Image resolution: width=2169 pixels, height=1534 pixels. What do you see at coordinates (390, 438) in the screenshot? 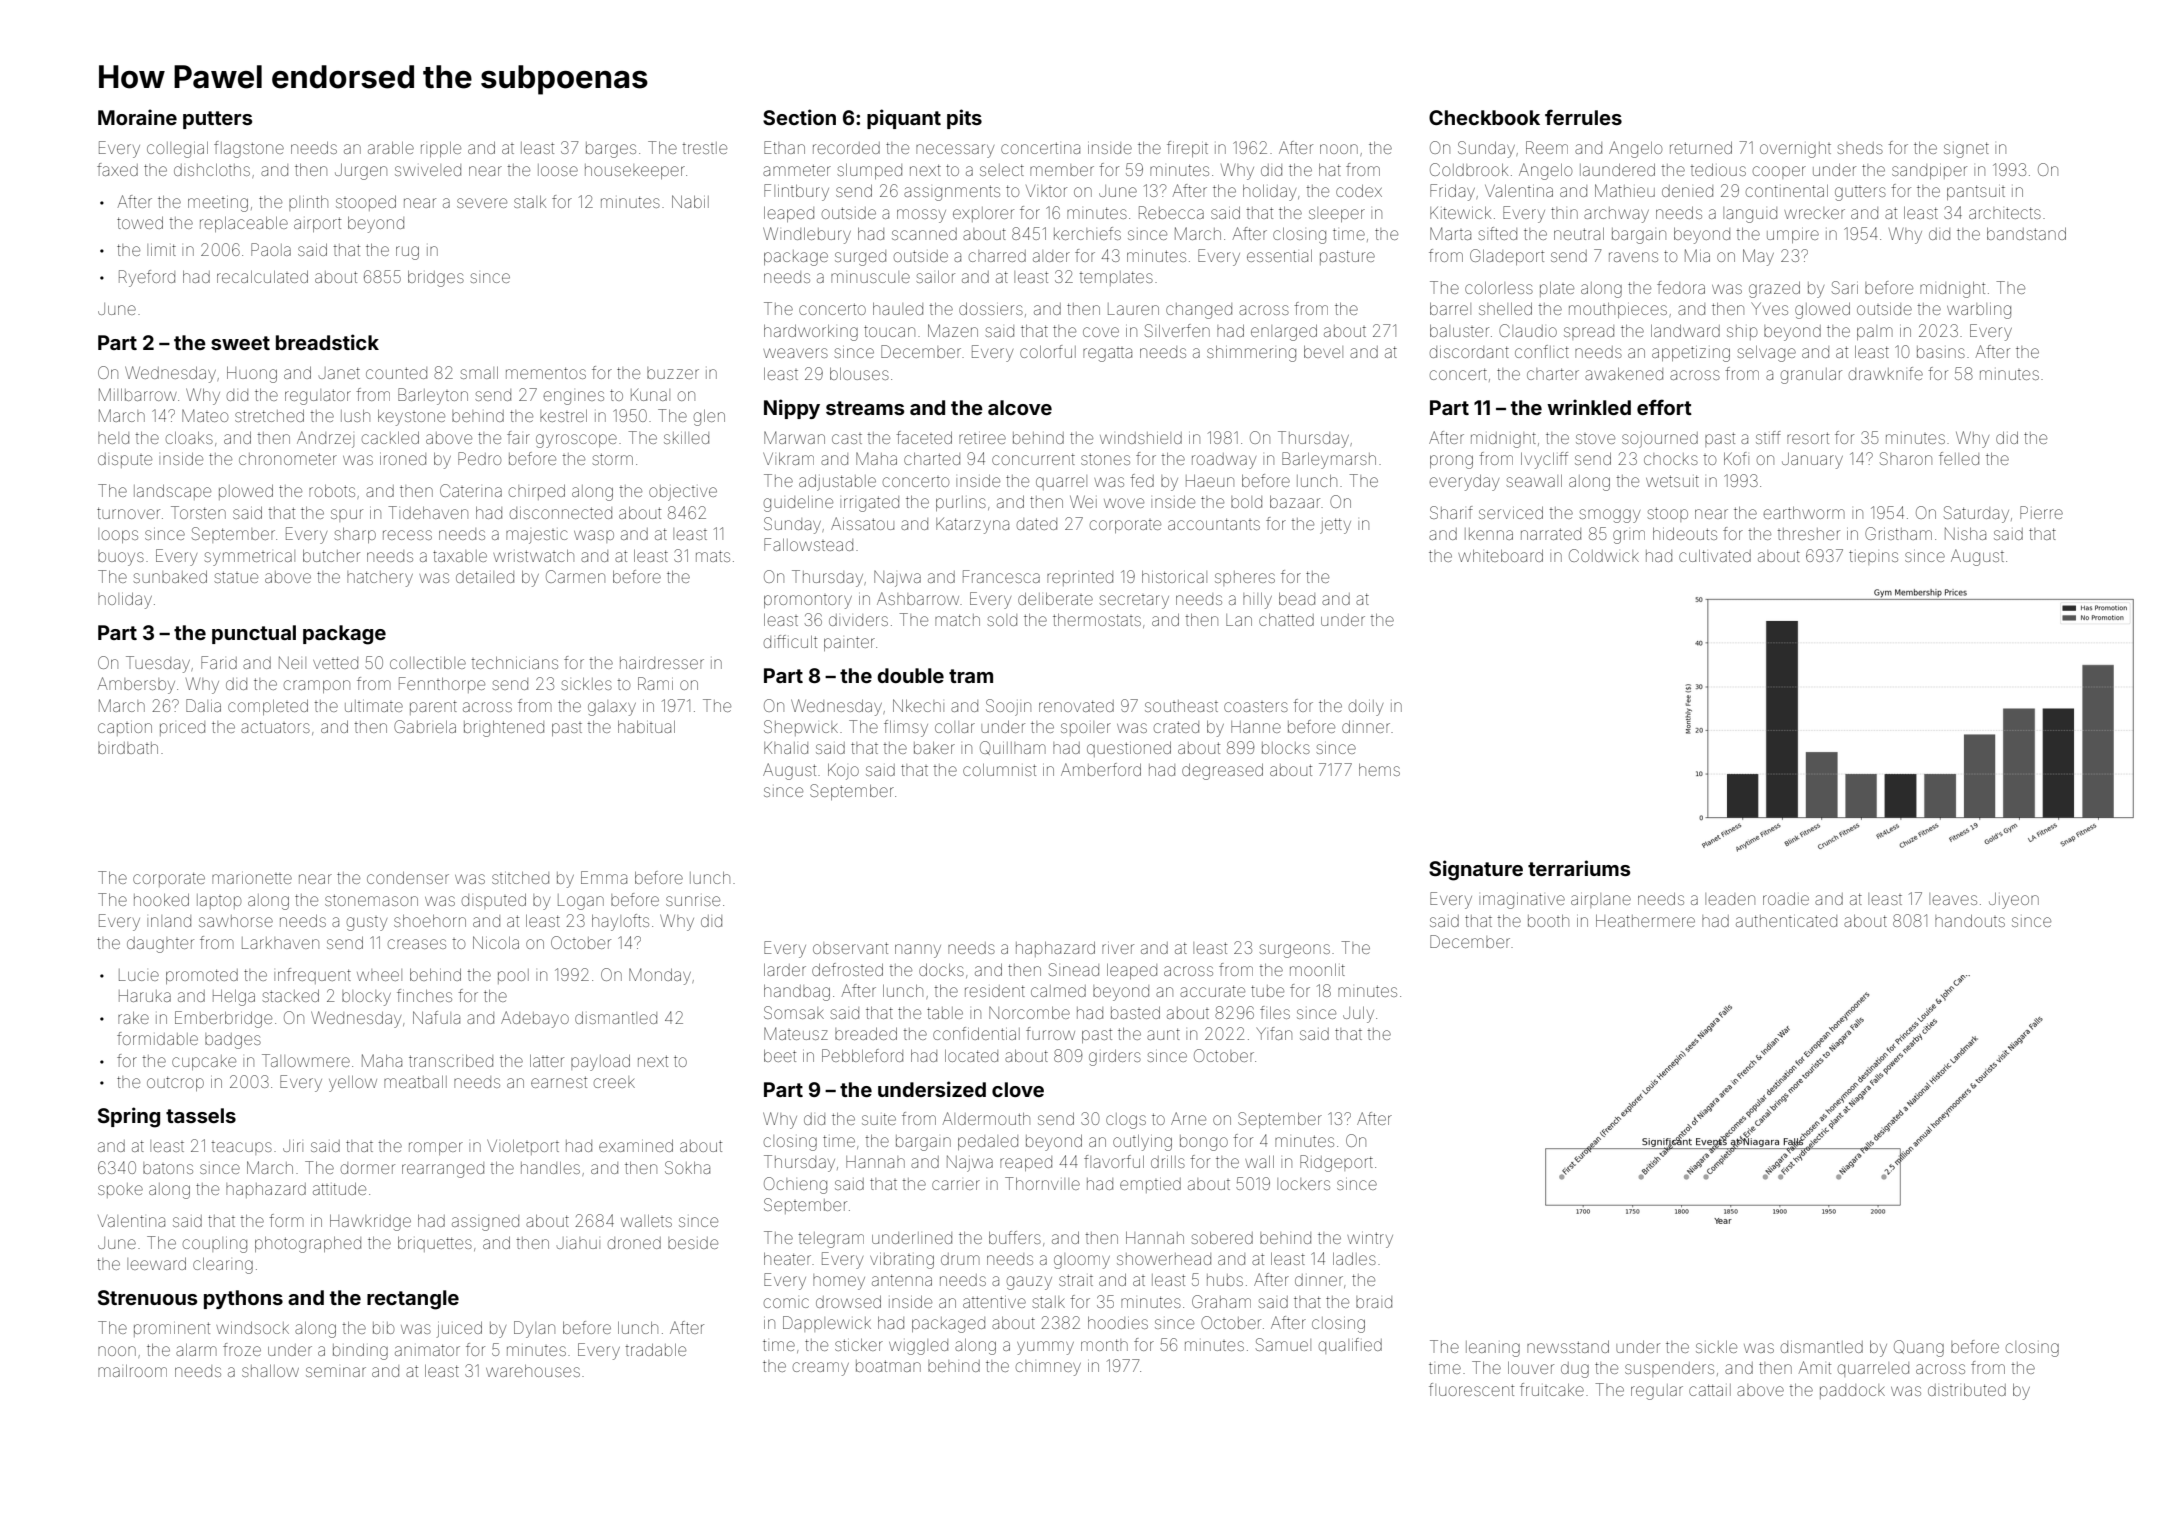
I see `cackled` at bounding box center [390, 438].
